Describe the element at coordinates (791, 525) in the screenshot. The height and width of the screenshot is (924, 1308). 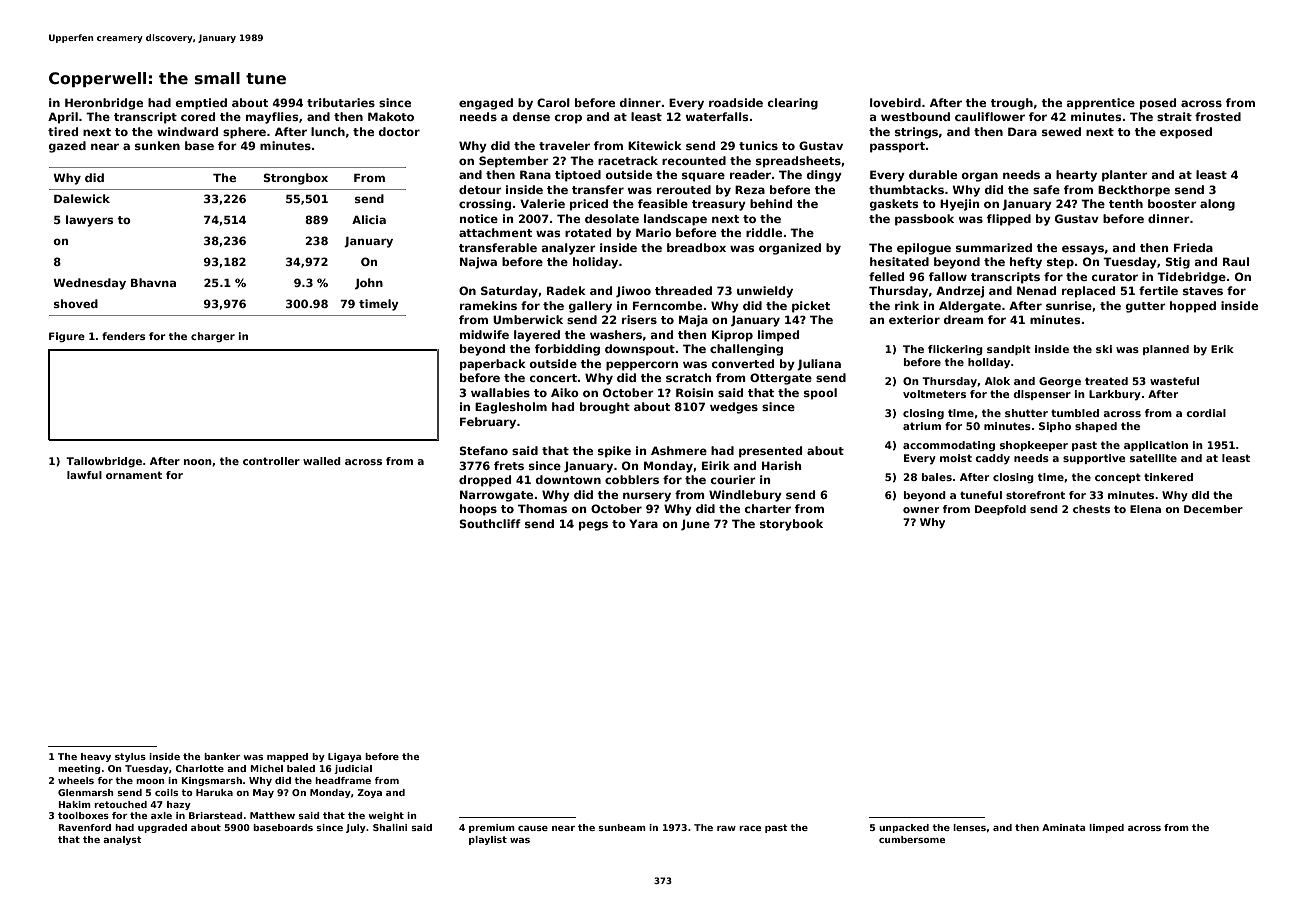
I see `storybook` at that location.
